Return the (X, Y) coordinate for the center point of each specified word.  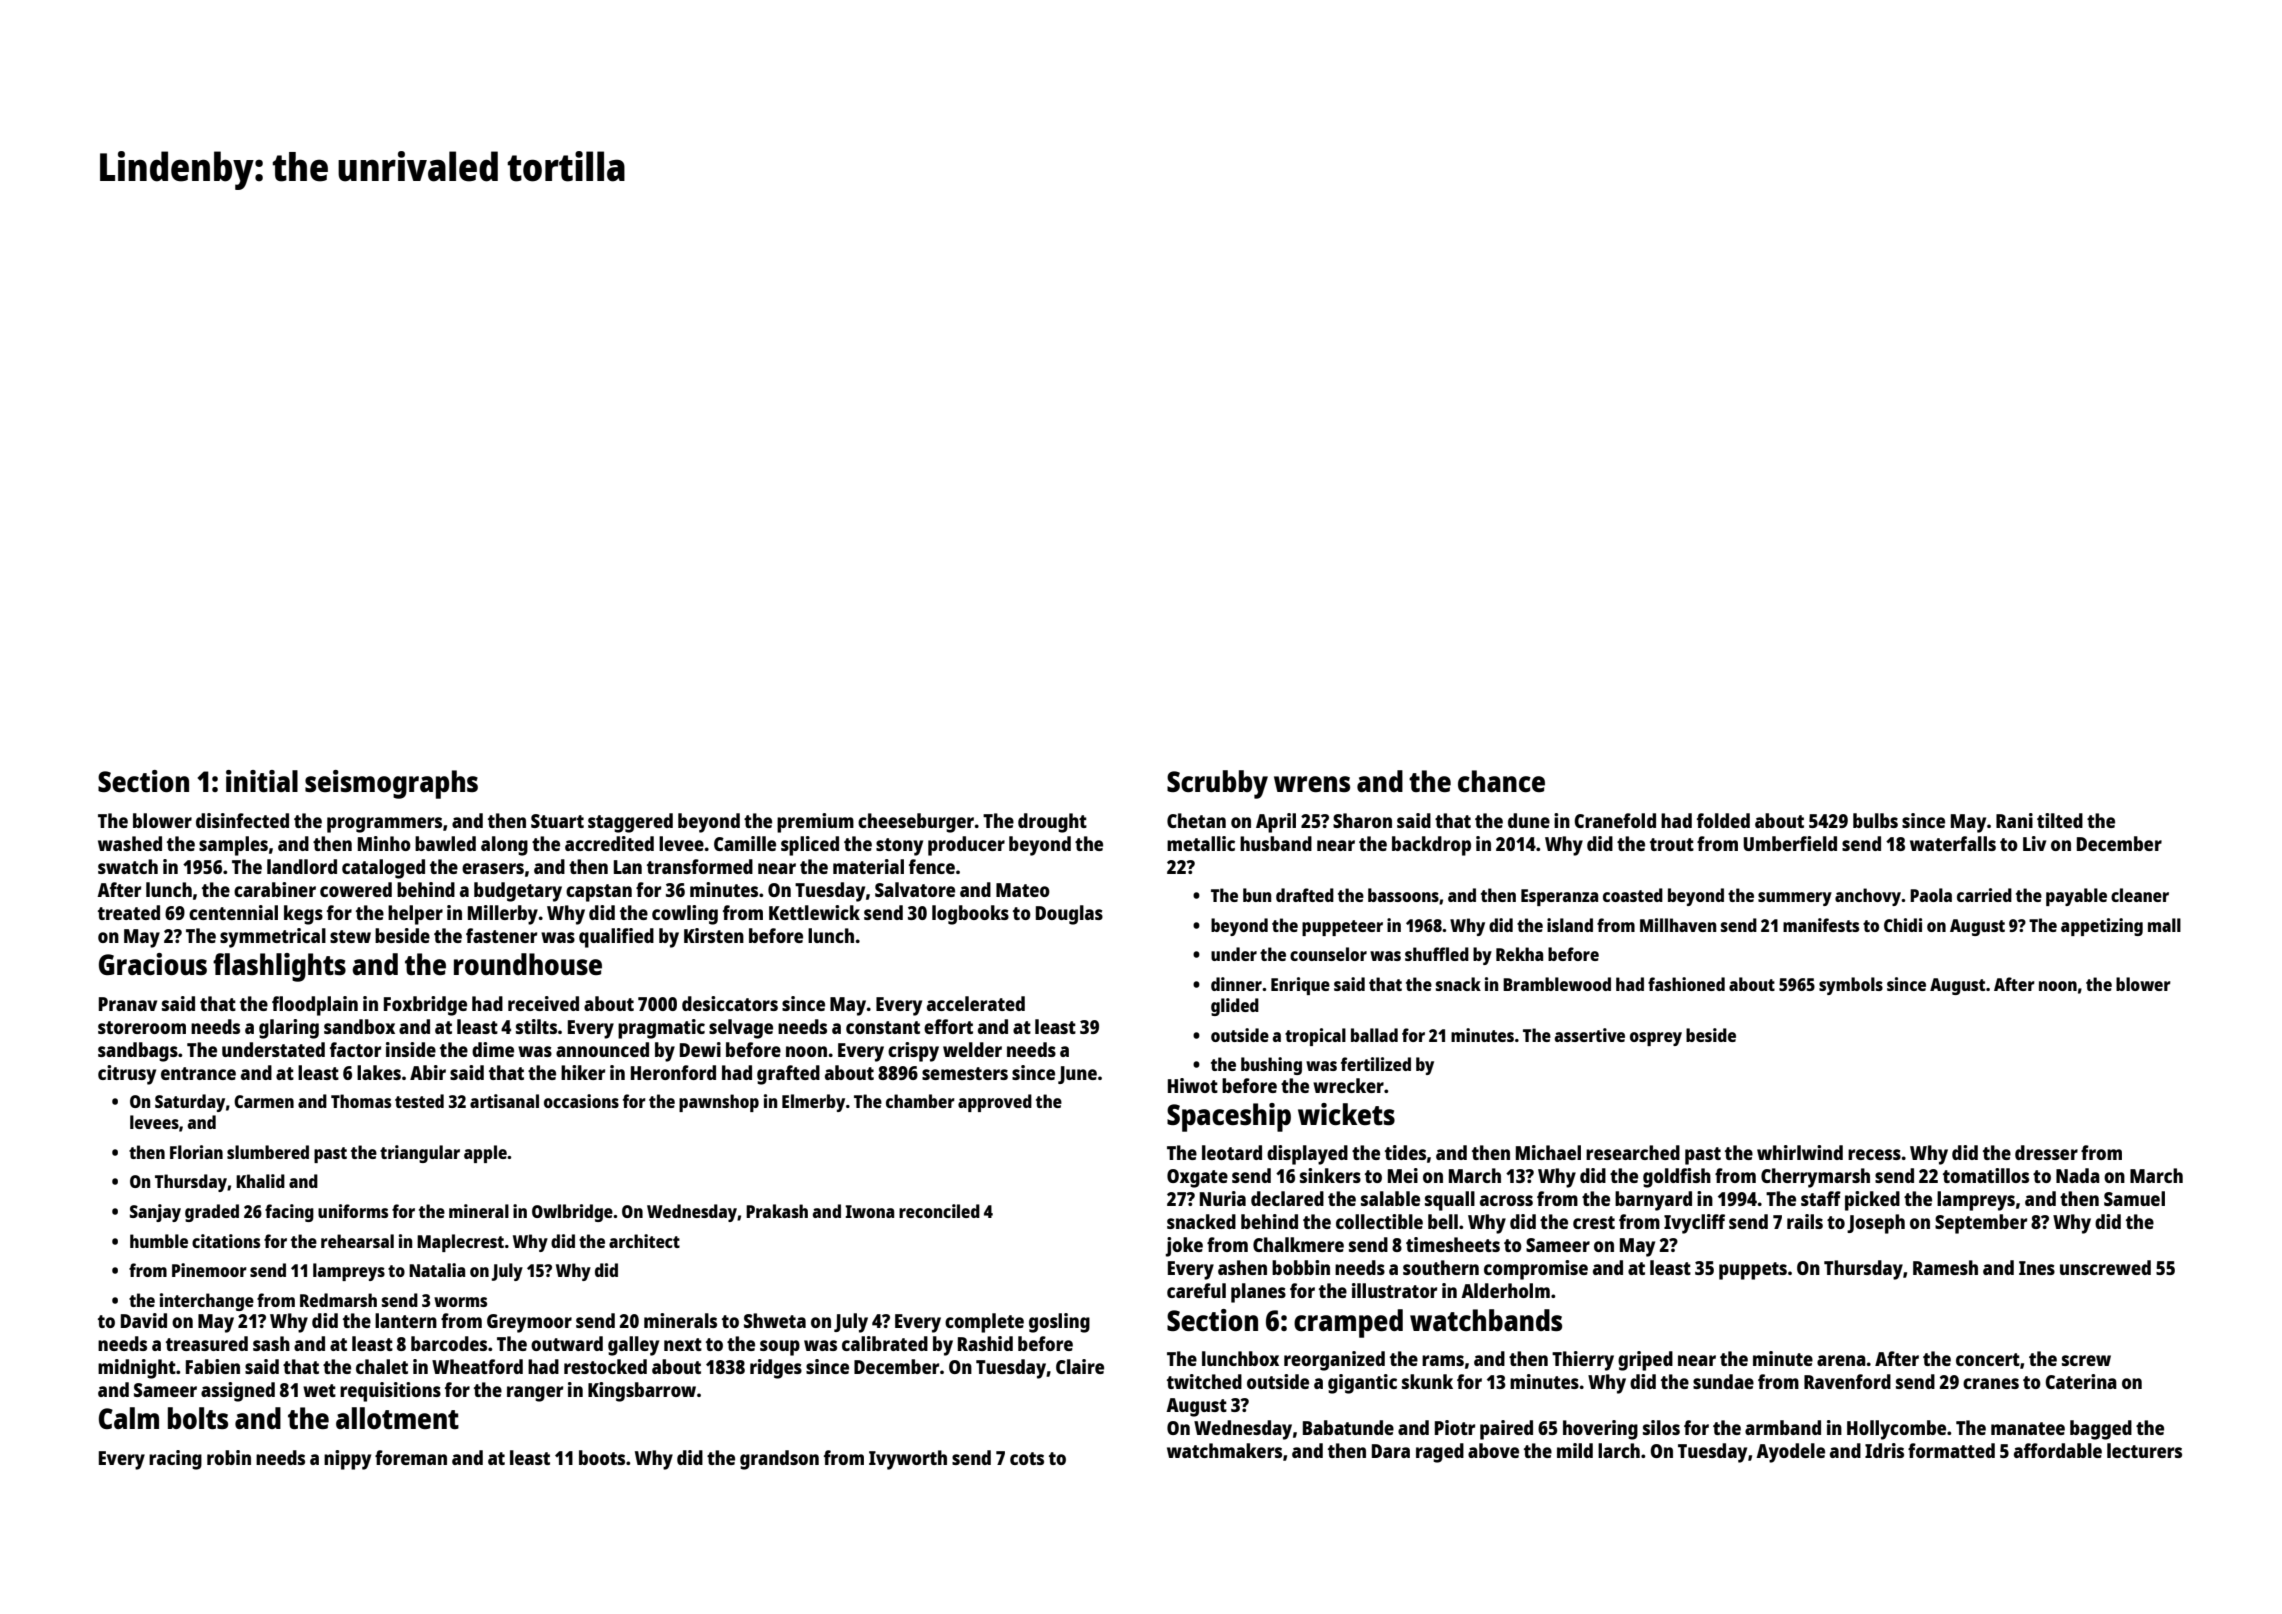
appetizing (2102, 927)
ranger (535, 1394)
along (504, 846)
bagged (2101, 1430)
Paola (1931, 895)
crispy (913, 1052)
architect (644, 1241)
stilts (536, 1026)
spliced (810, 846)
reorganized (1334, 1361)
